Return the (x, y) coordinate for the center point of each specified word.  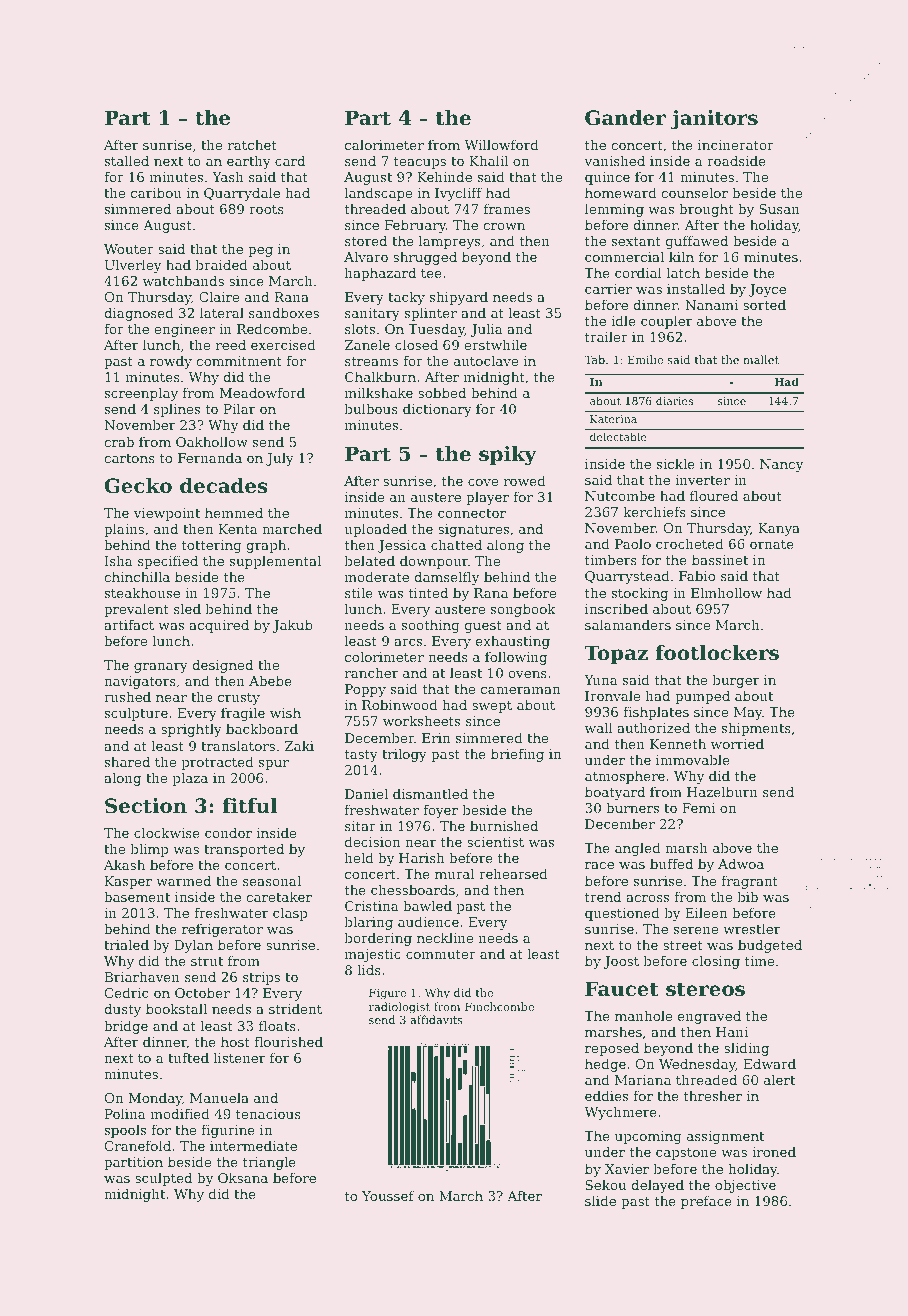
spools (125, 1131)
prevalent (136, 610)
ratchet (252, 144)
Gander (625, 118)
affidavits (436, 1019)
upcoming (648, 1137)
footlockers (717, 653)
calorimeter (384, 144)
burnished (504, 825)
